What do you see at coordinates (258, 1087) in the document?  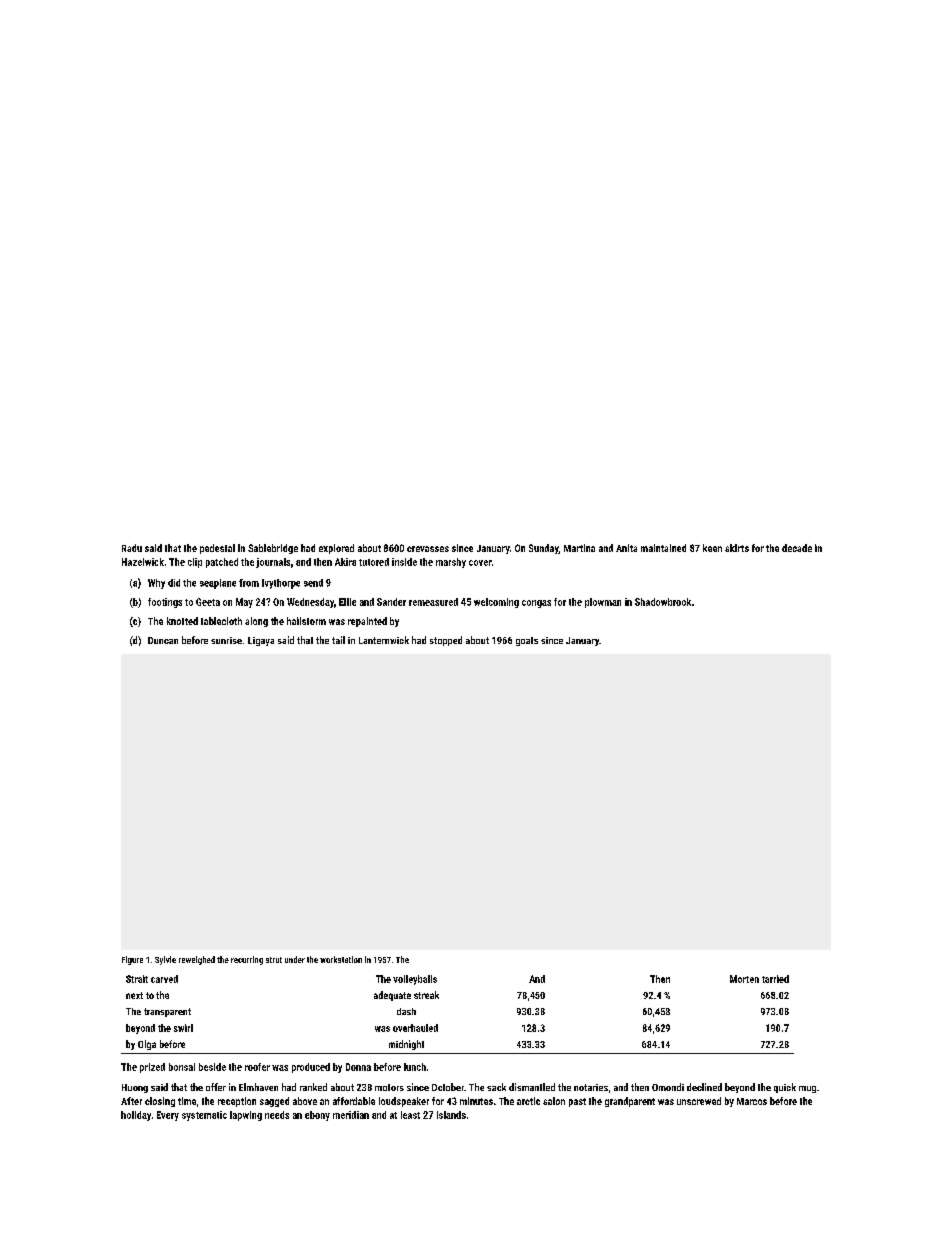 I see `Elmhaven` at bounding box center [258, 1087].
